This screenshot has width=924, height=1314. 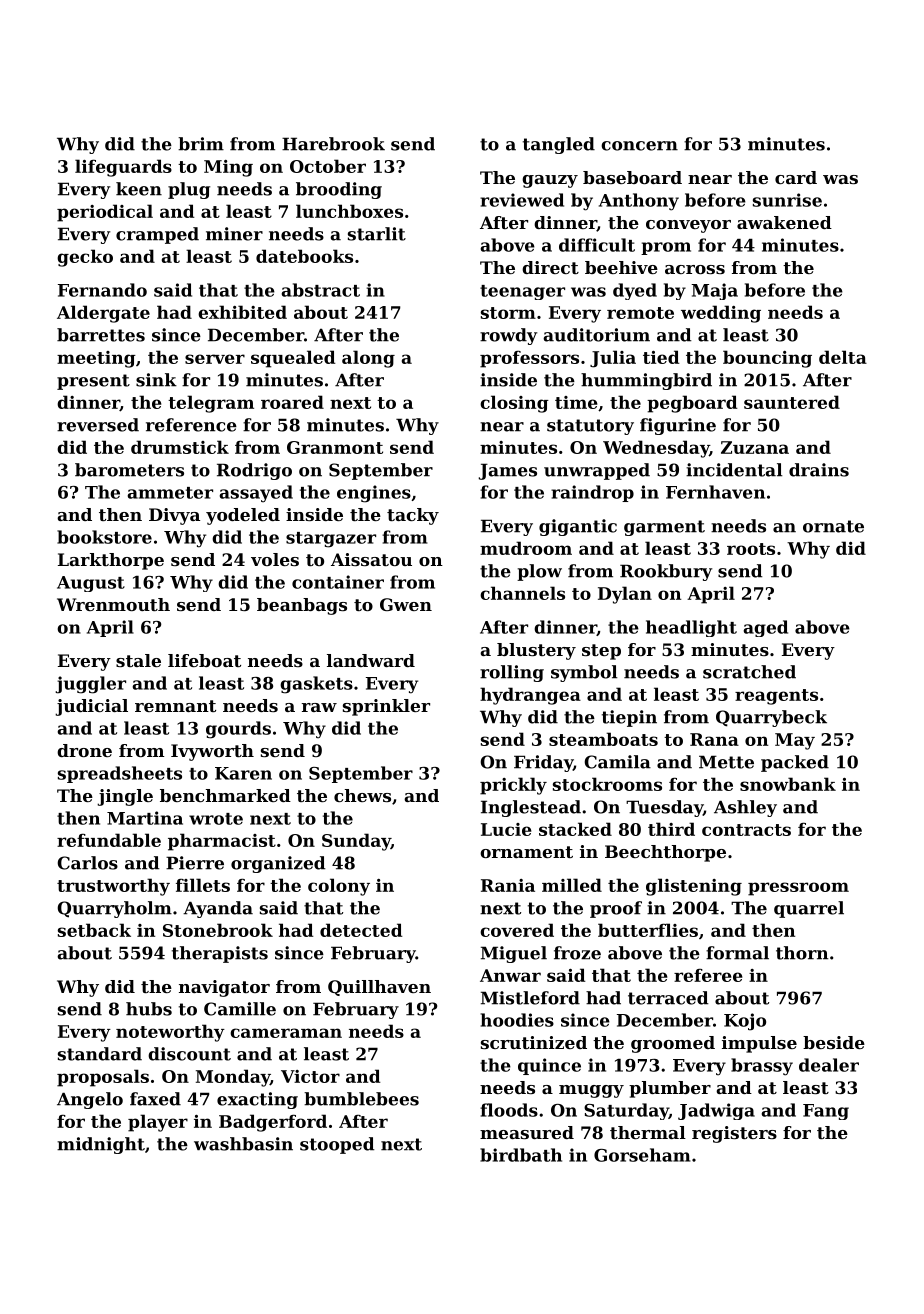 What do you see at coordinates (833, 526) in the screenshot?
I see `ornate` at bounding box center [833, 526].
